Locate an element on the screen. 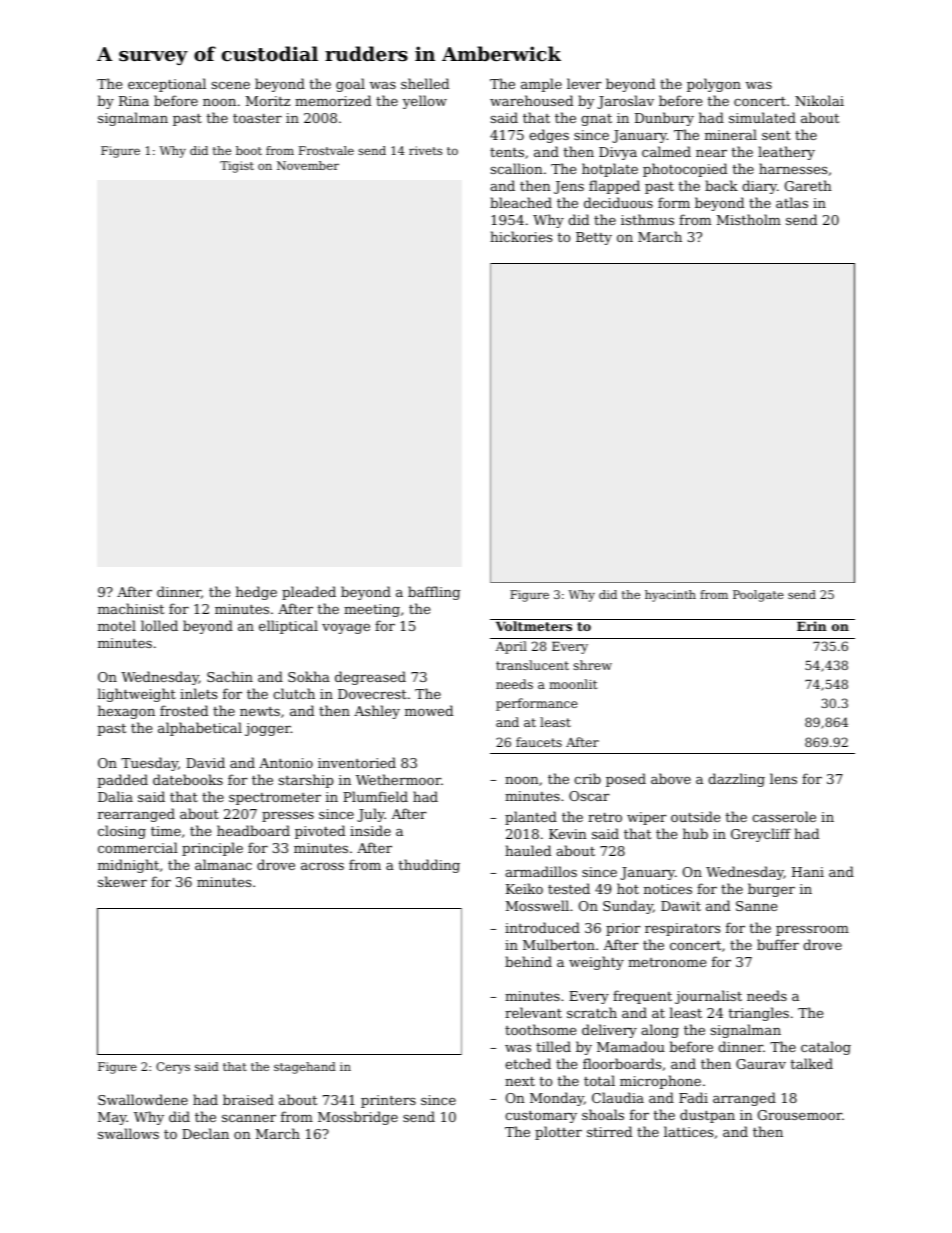 Image resolution: width=952 pixels, height=1233 pixels. stagehand is located at coordinates (305, 1068).
